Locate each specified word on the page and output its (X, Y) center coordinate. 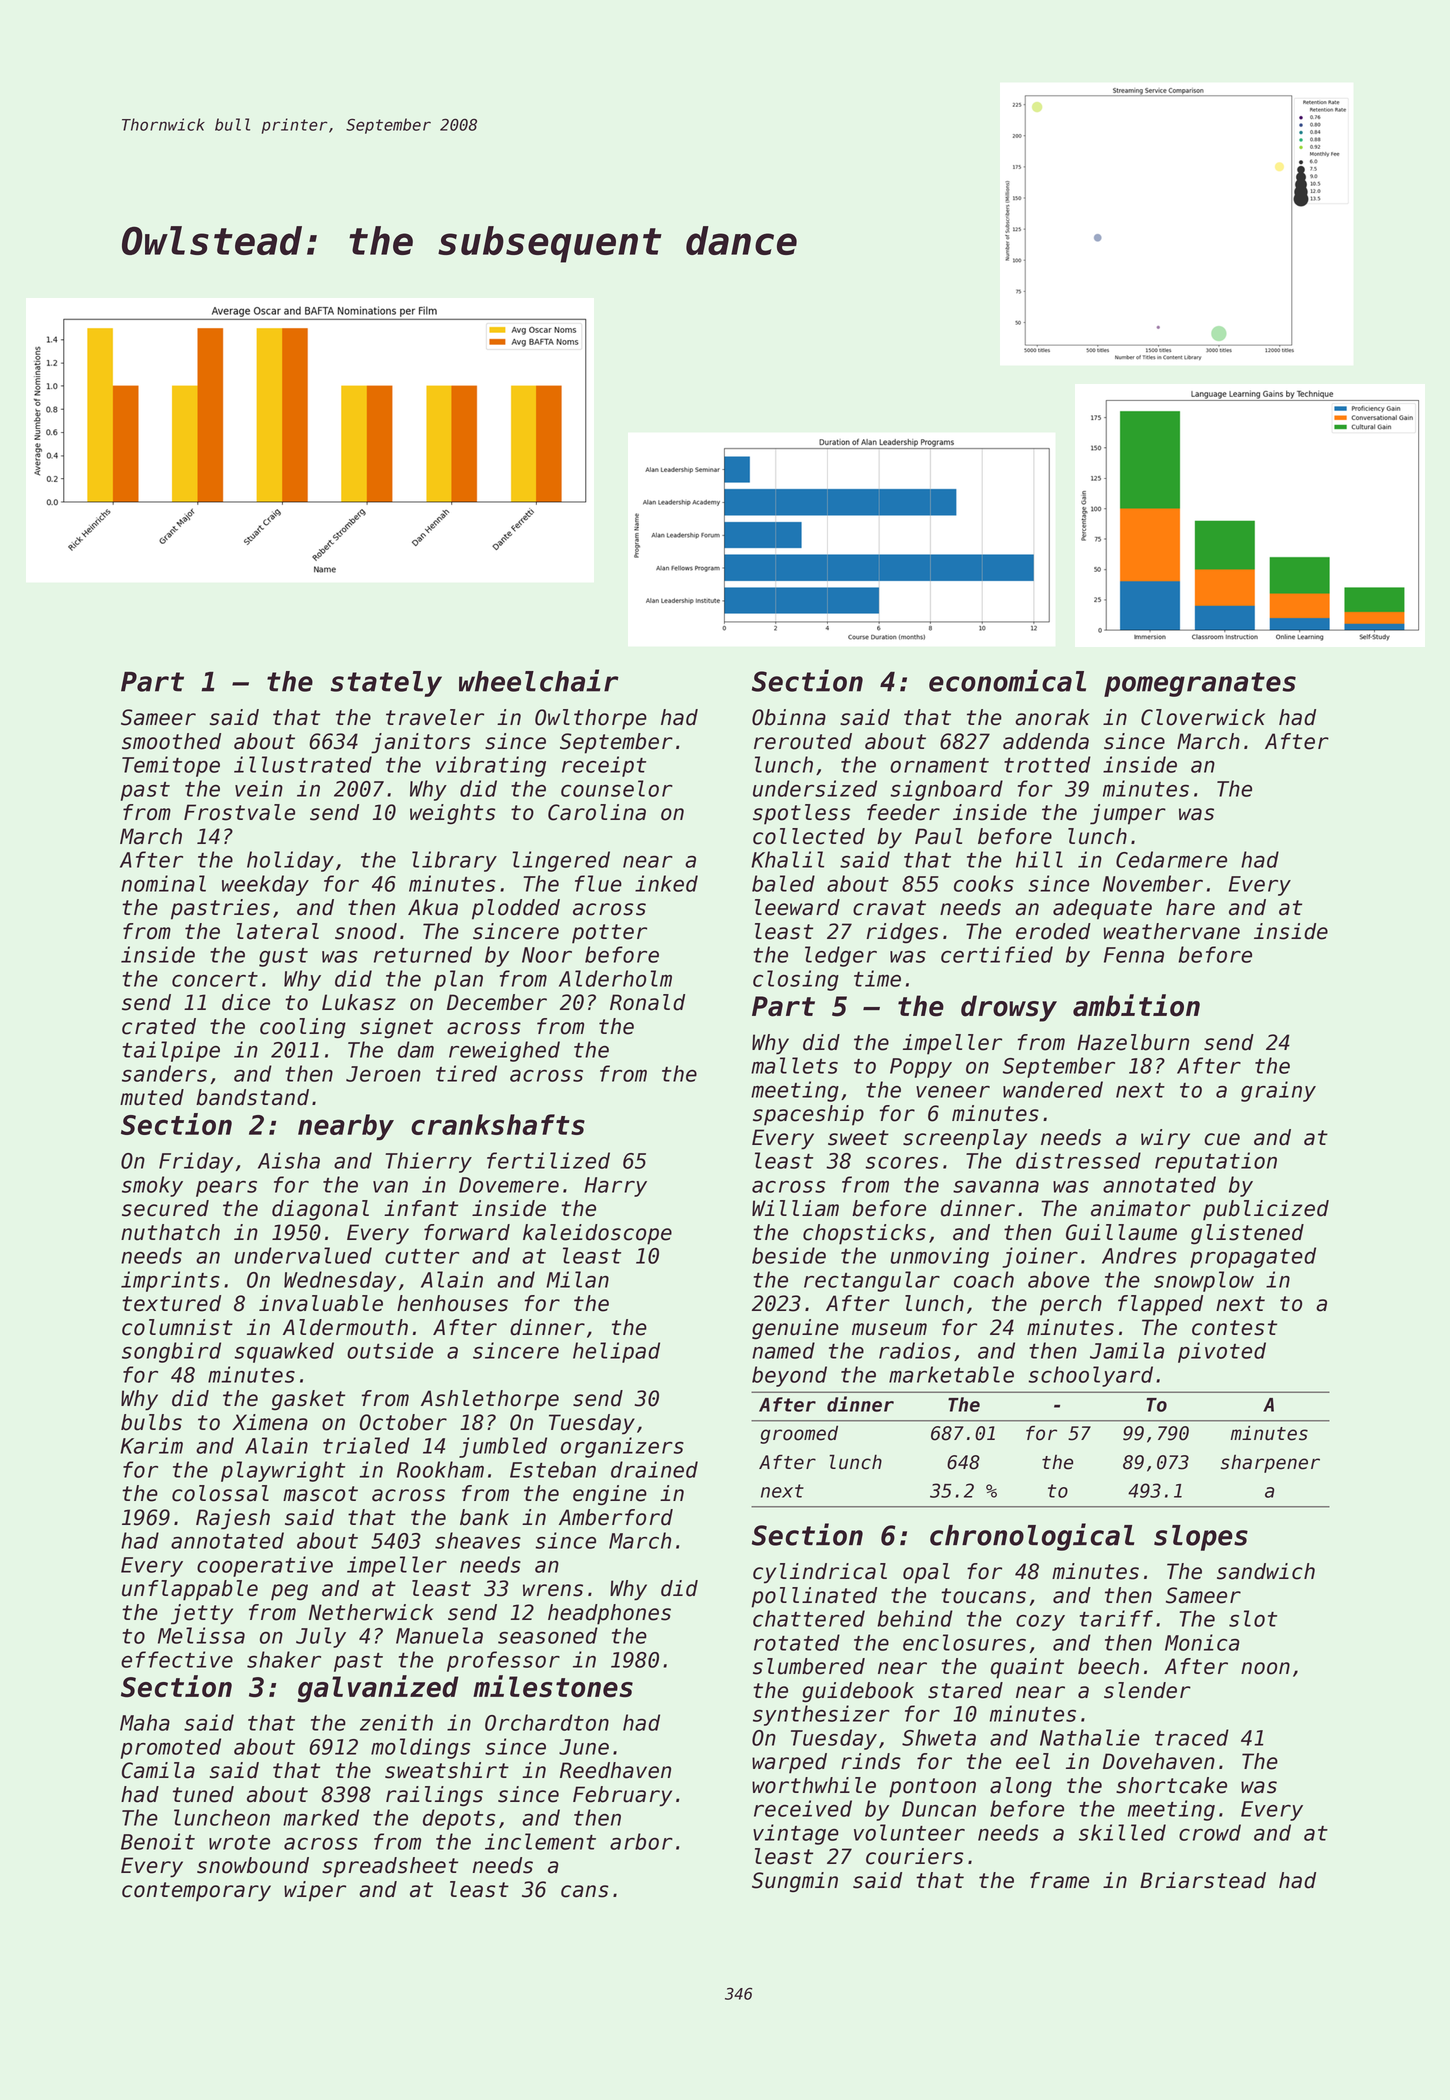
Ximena (270, 1422)
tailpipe (171, 1051)
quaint (1027, 1668)
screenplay (965, 1139)
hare (1190, 907)
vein (259, 788)
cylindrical (820, 1573)
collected (809, 836)
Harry (615, 1187)
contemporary (196, 1892)
